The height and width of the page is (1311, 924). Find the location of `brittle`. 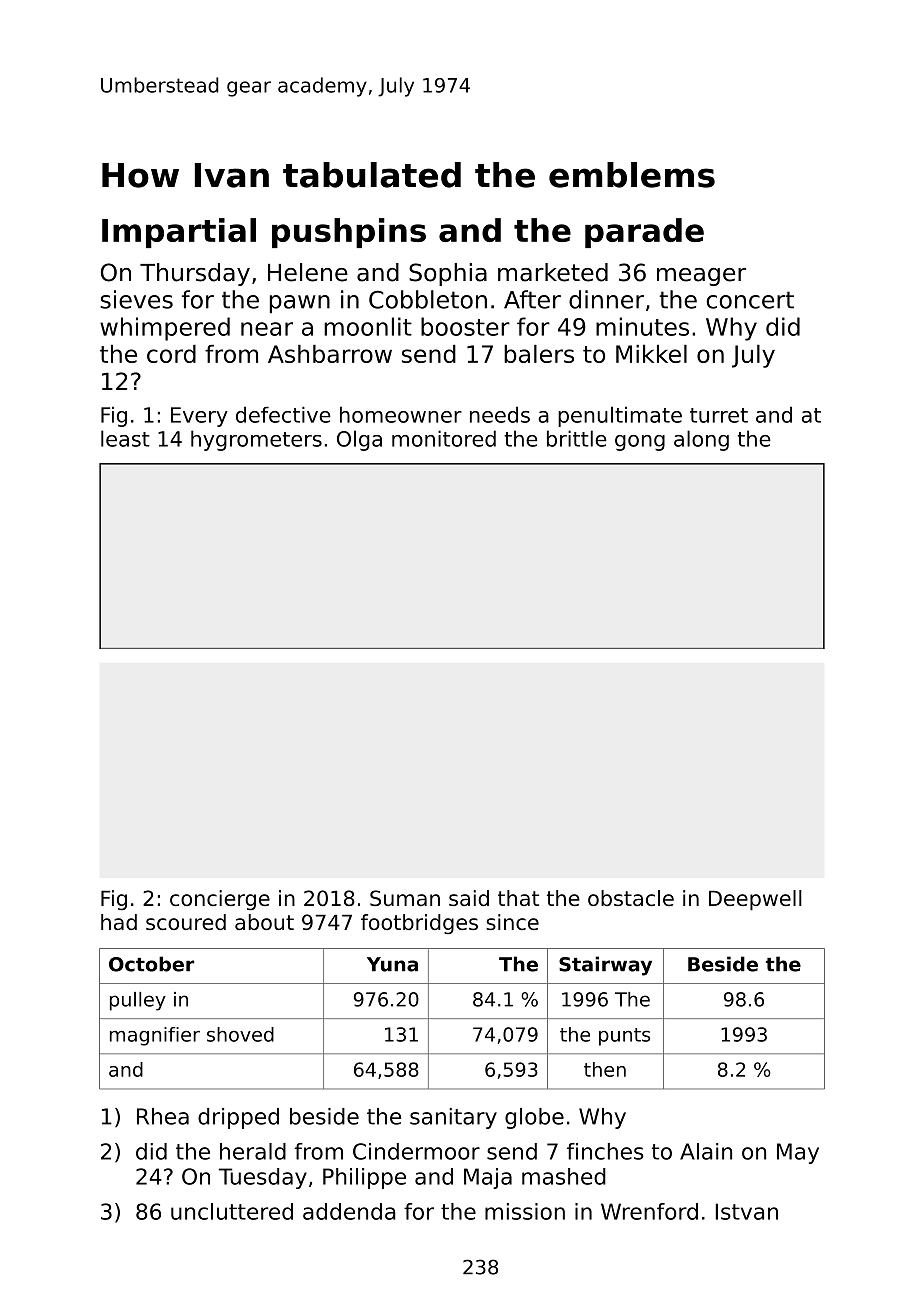

brittle is located at coordinates (577, 438).
